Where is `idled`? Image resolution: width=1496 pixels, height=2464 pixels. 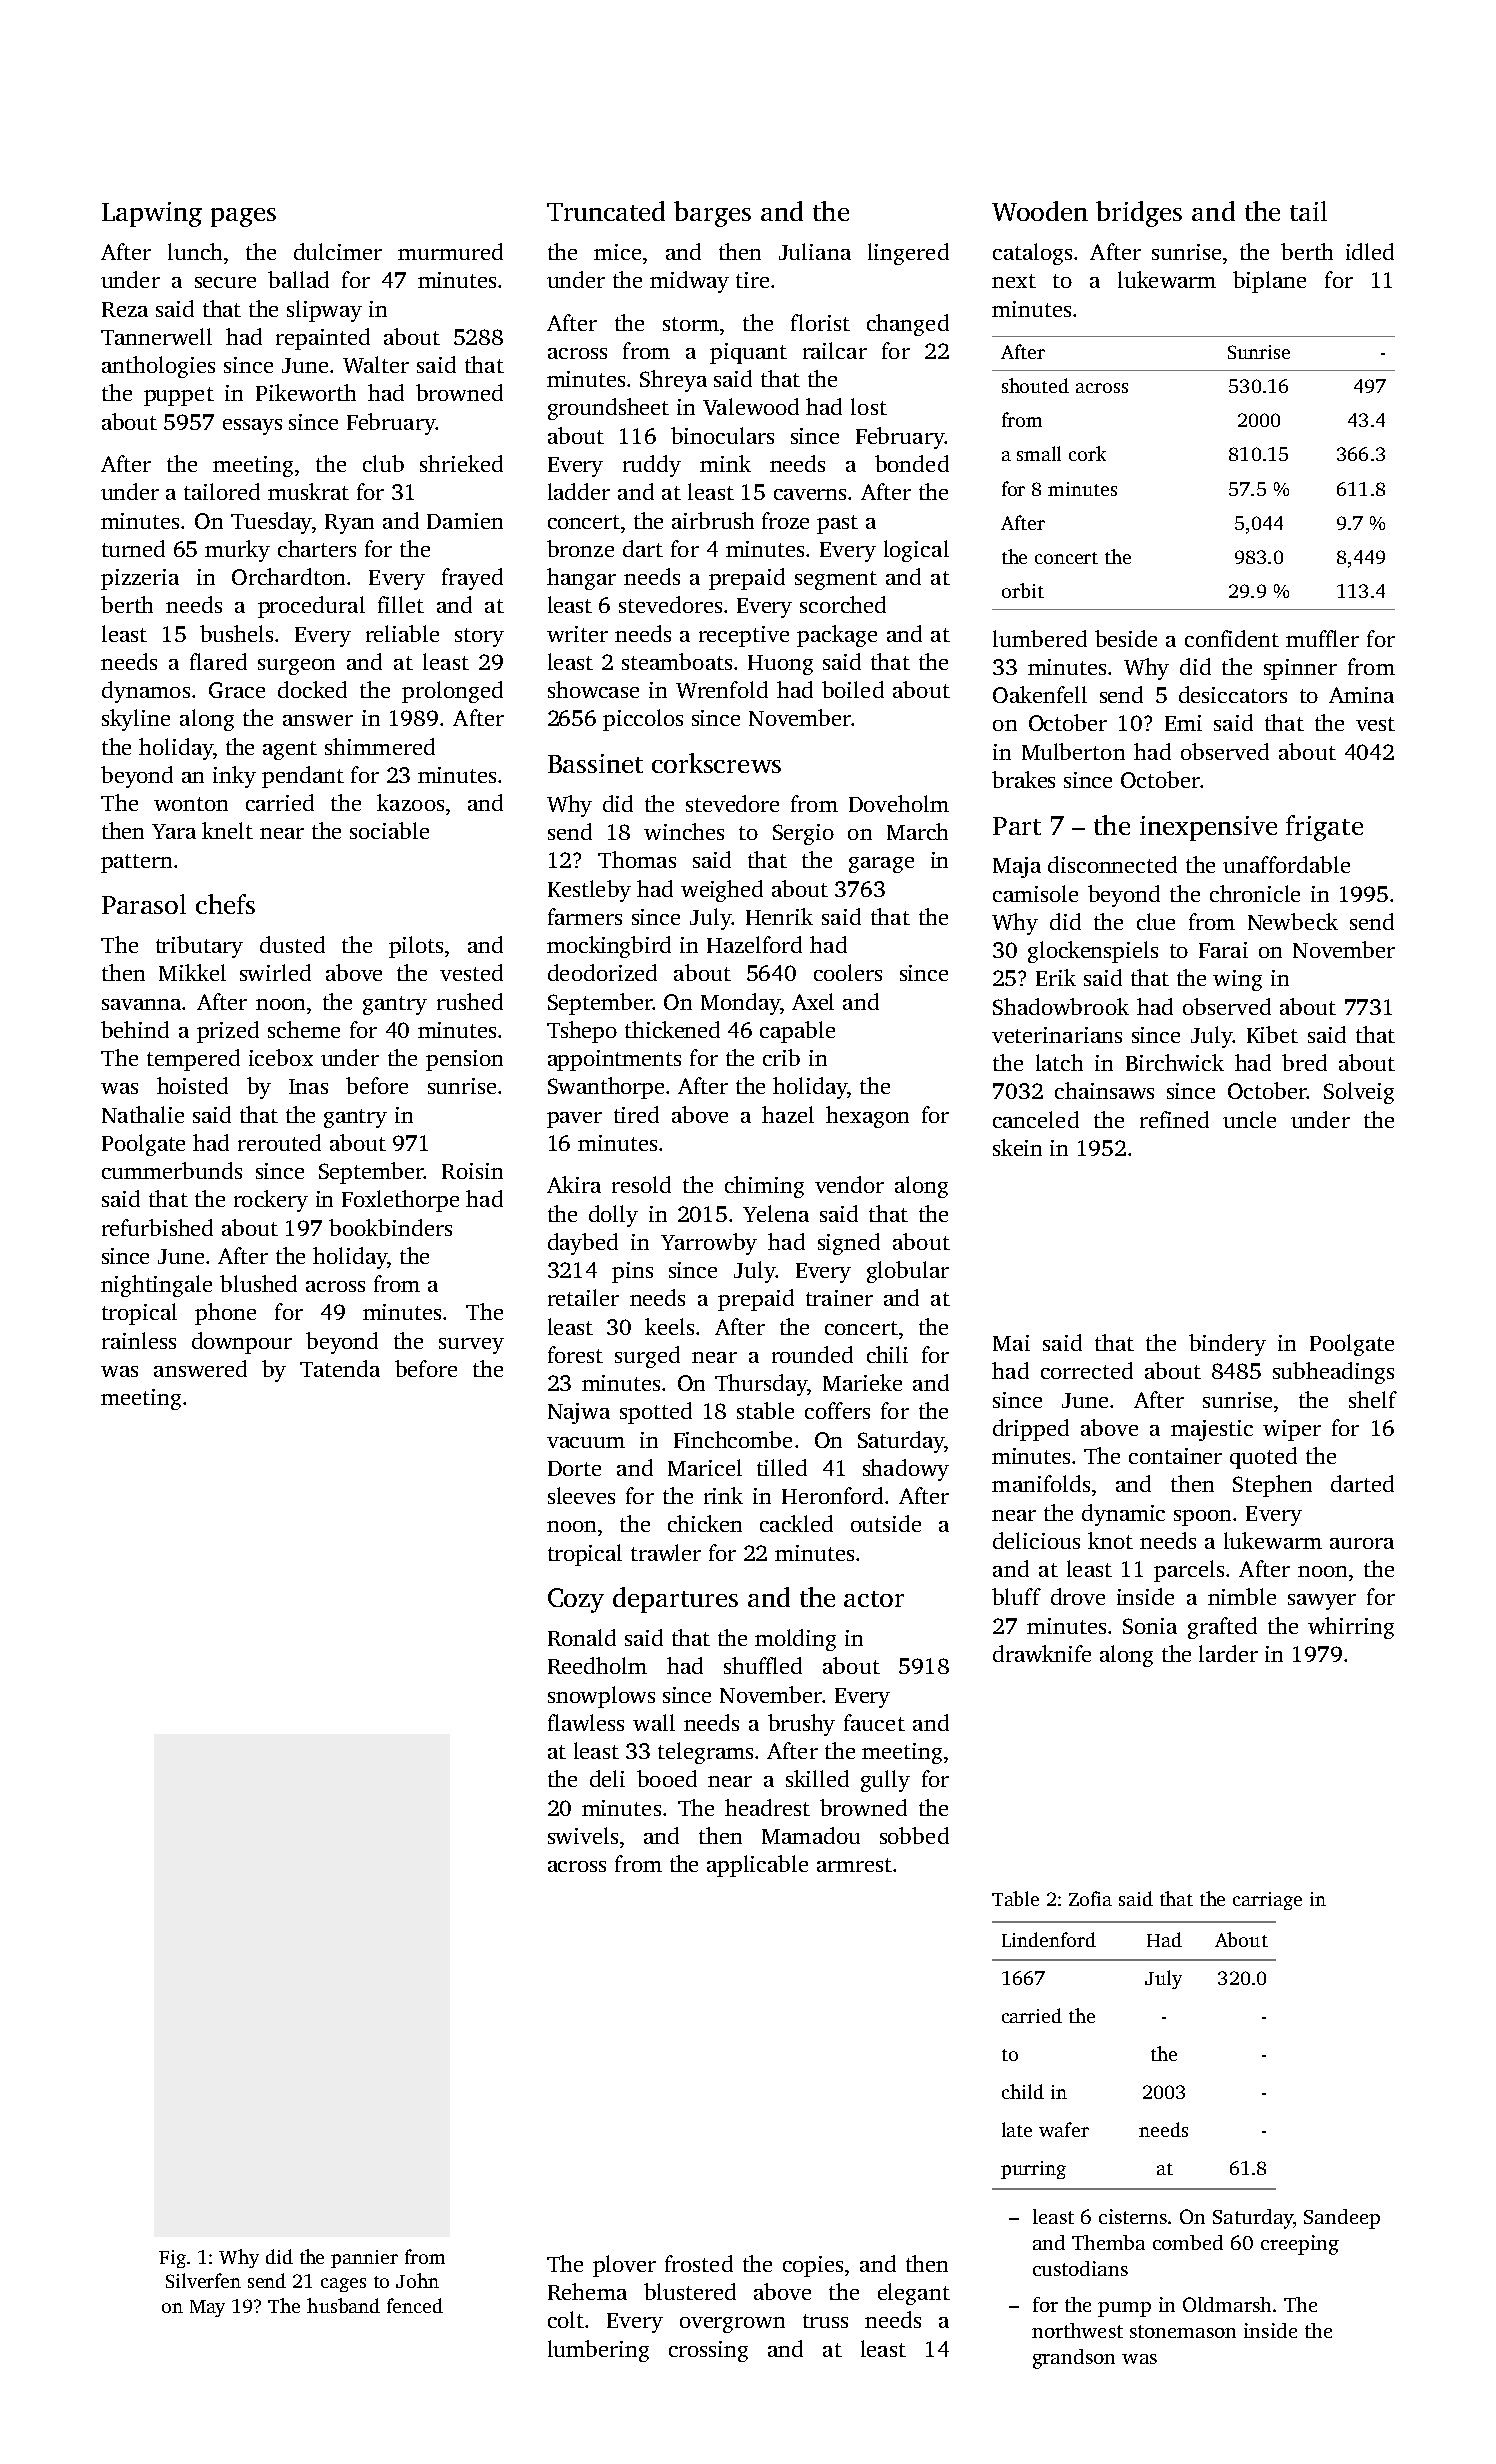 idled is located at coordinates (1370, 251).
